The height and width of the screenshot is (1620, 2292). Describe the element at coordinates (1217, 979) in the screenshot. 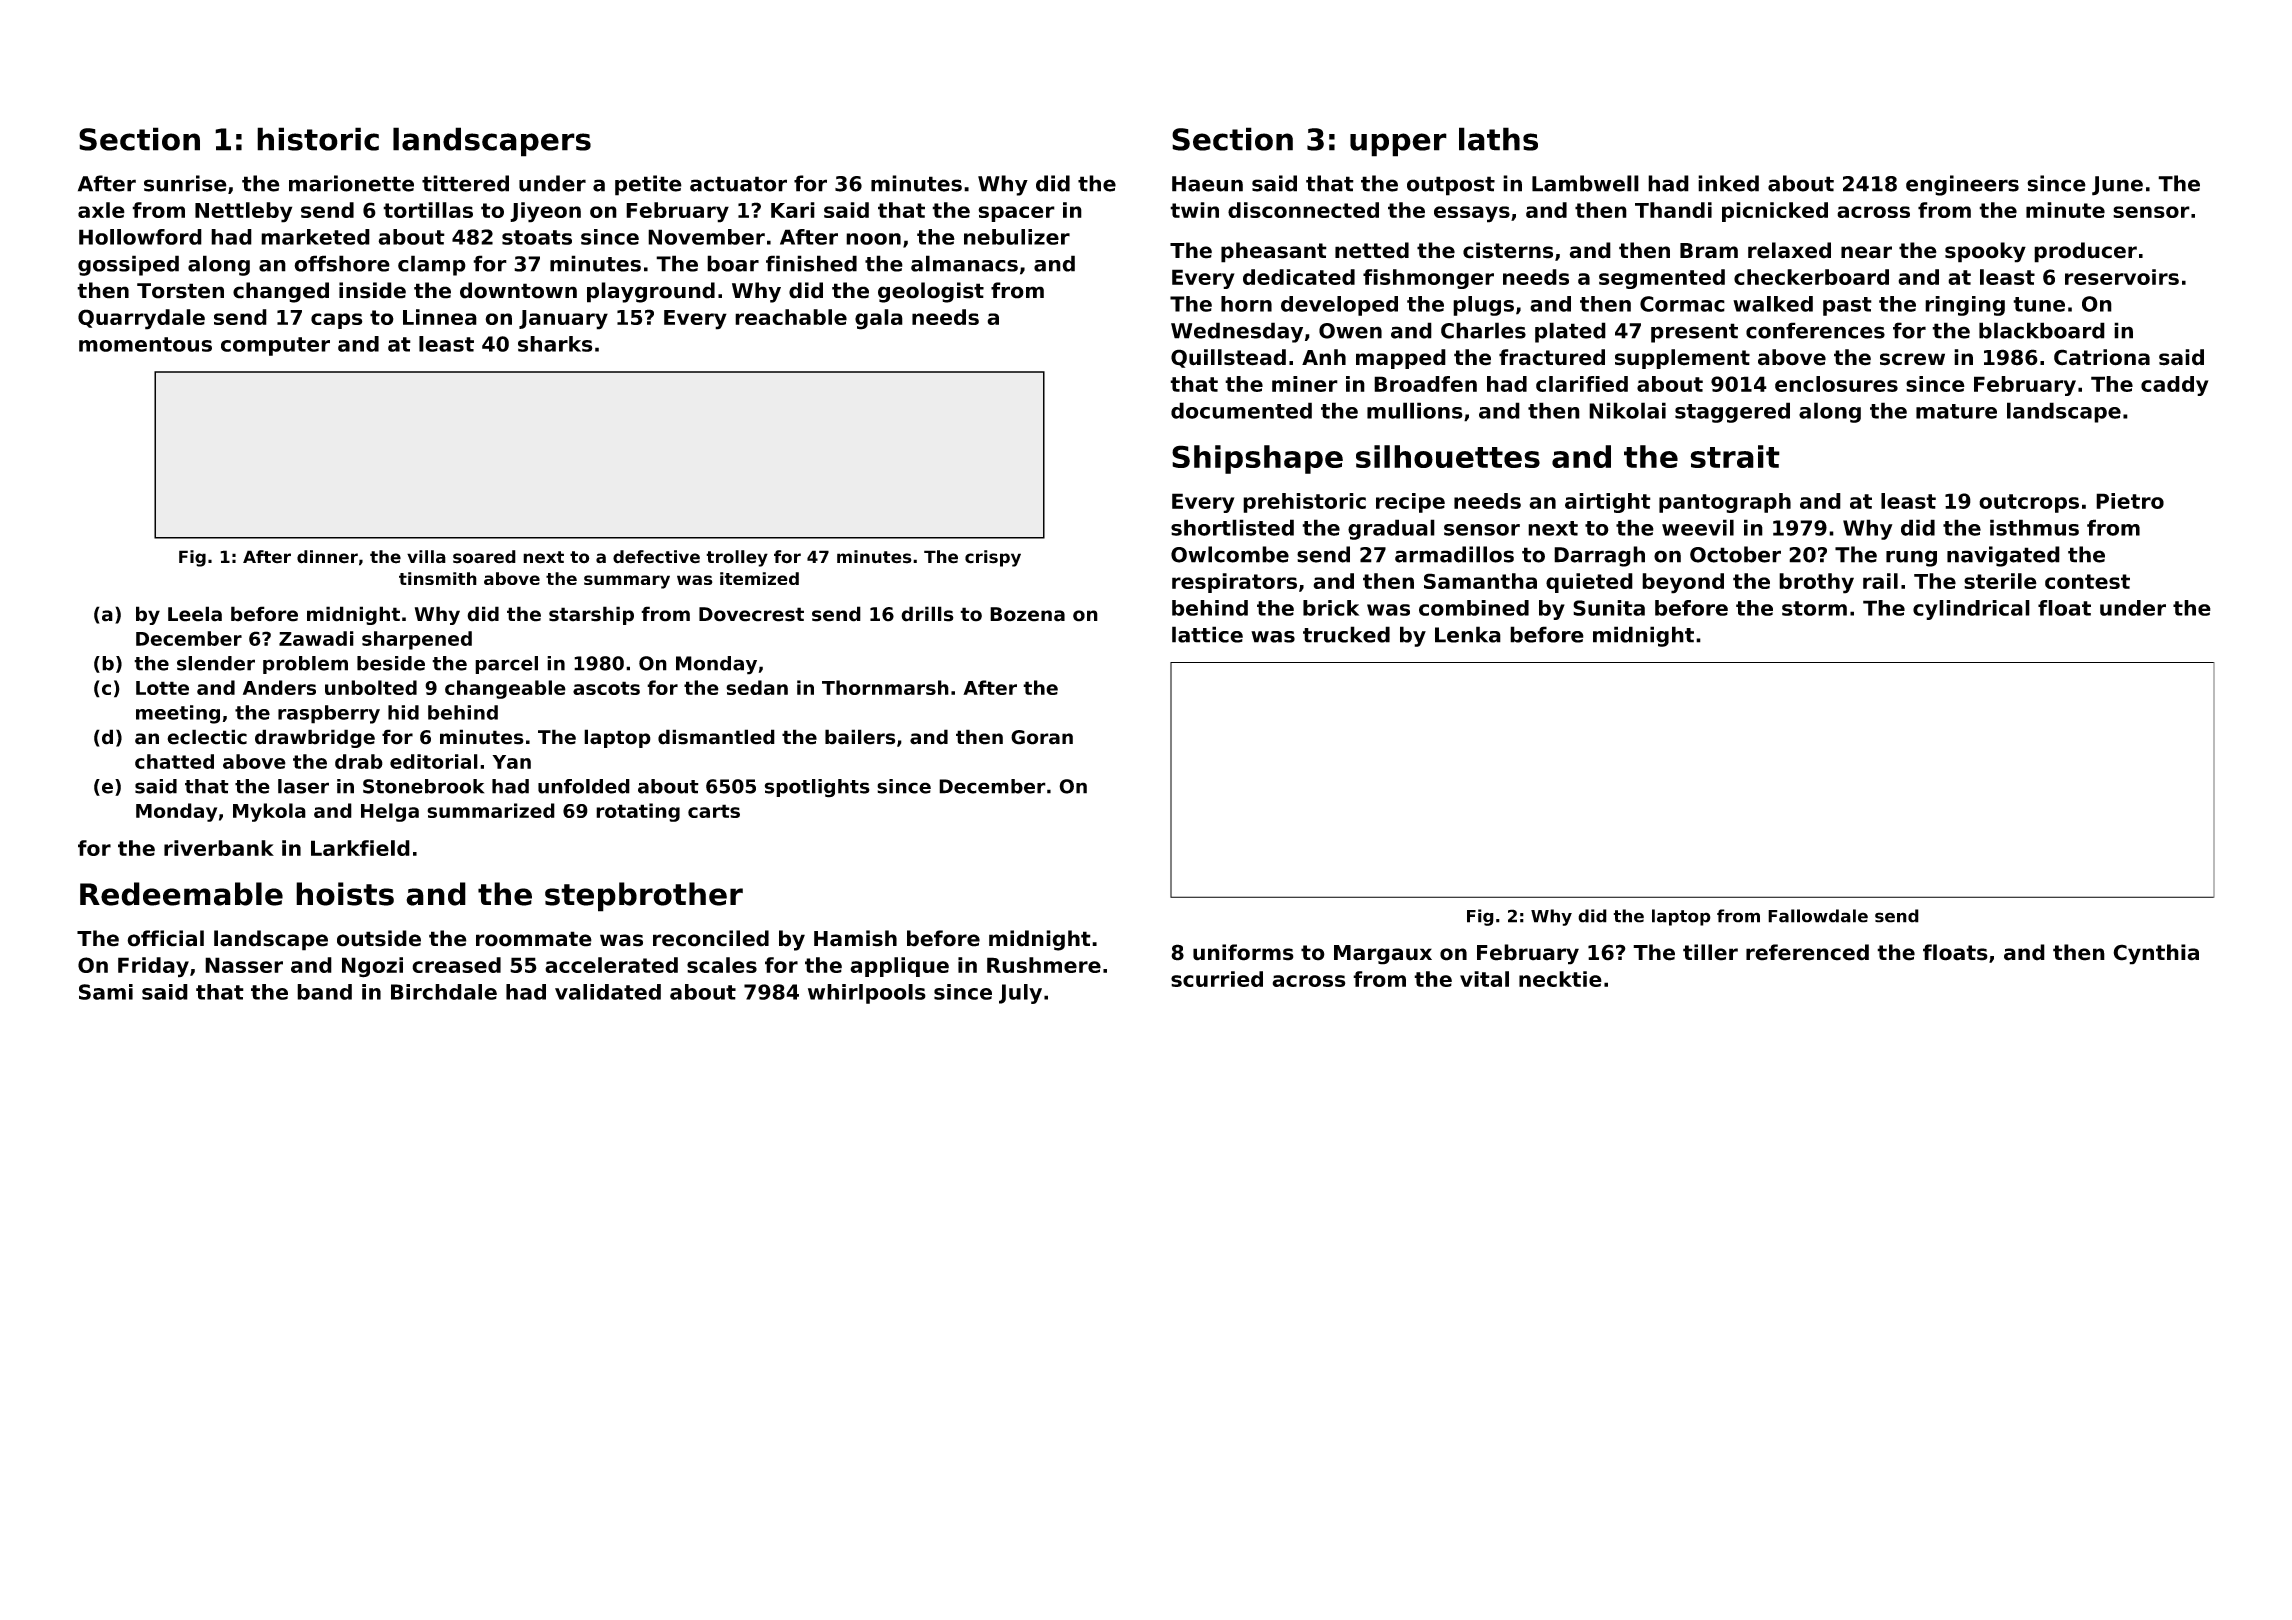

I see `scurried` at that location.
